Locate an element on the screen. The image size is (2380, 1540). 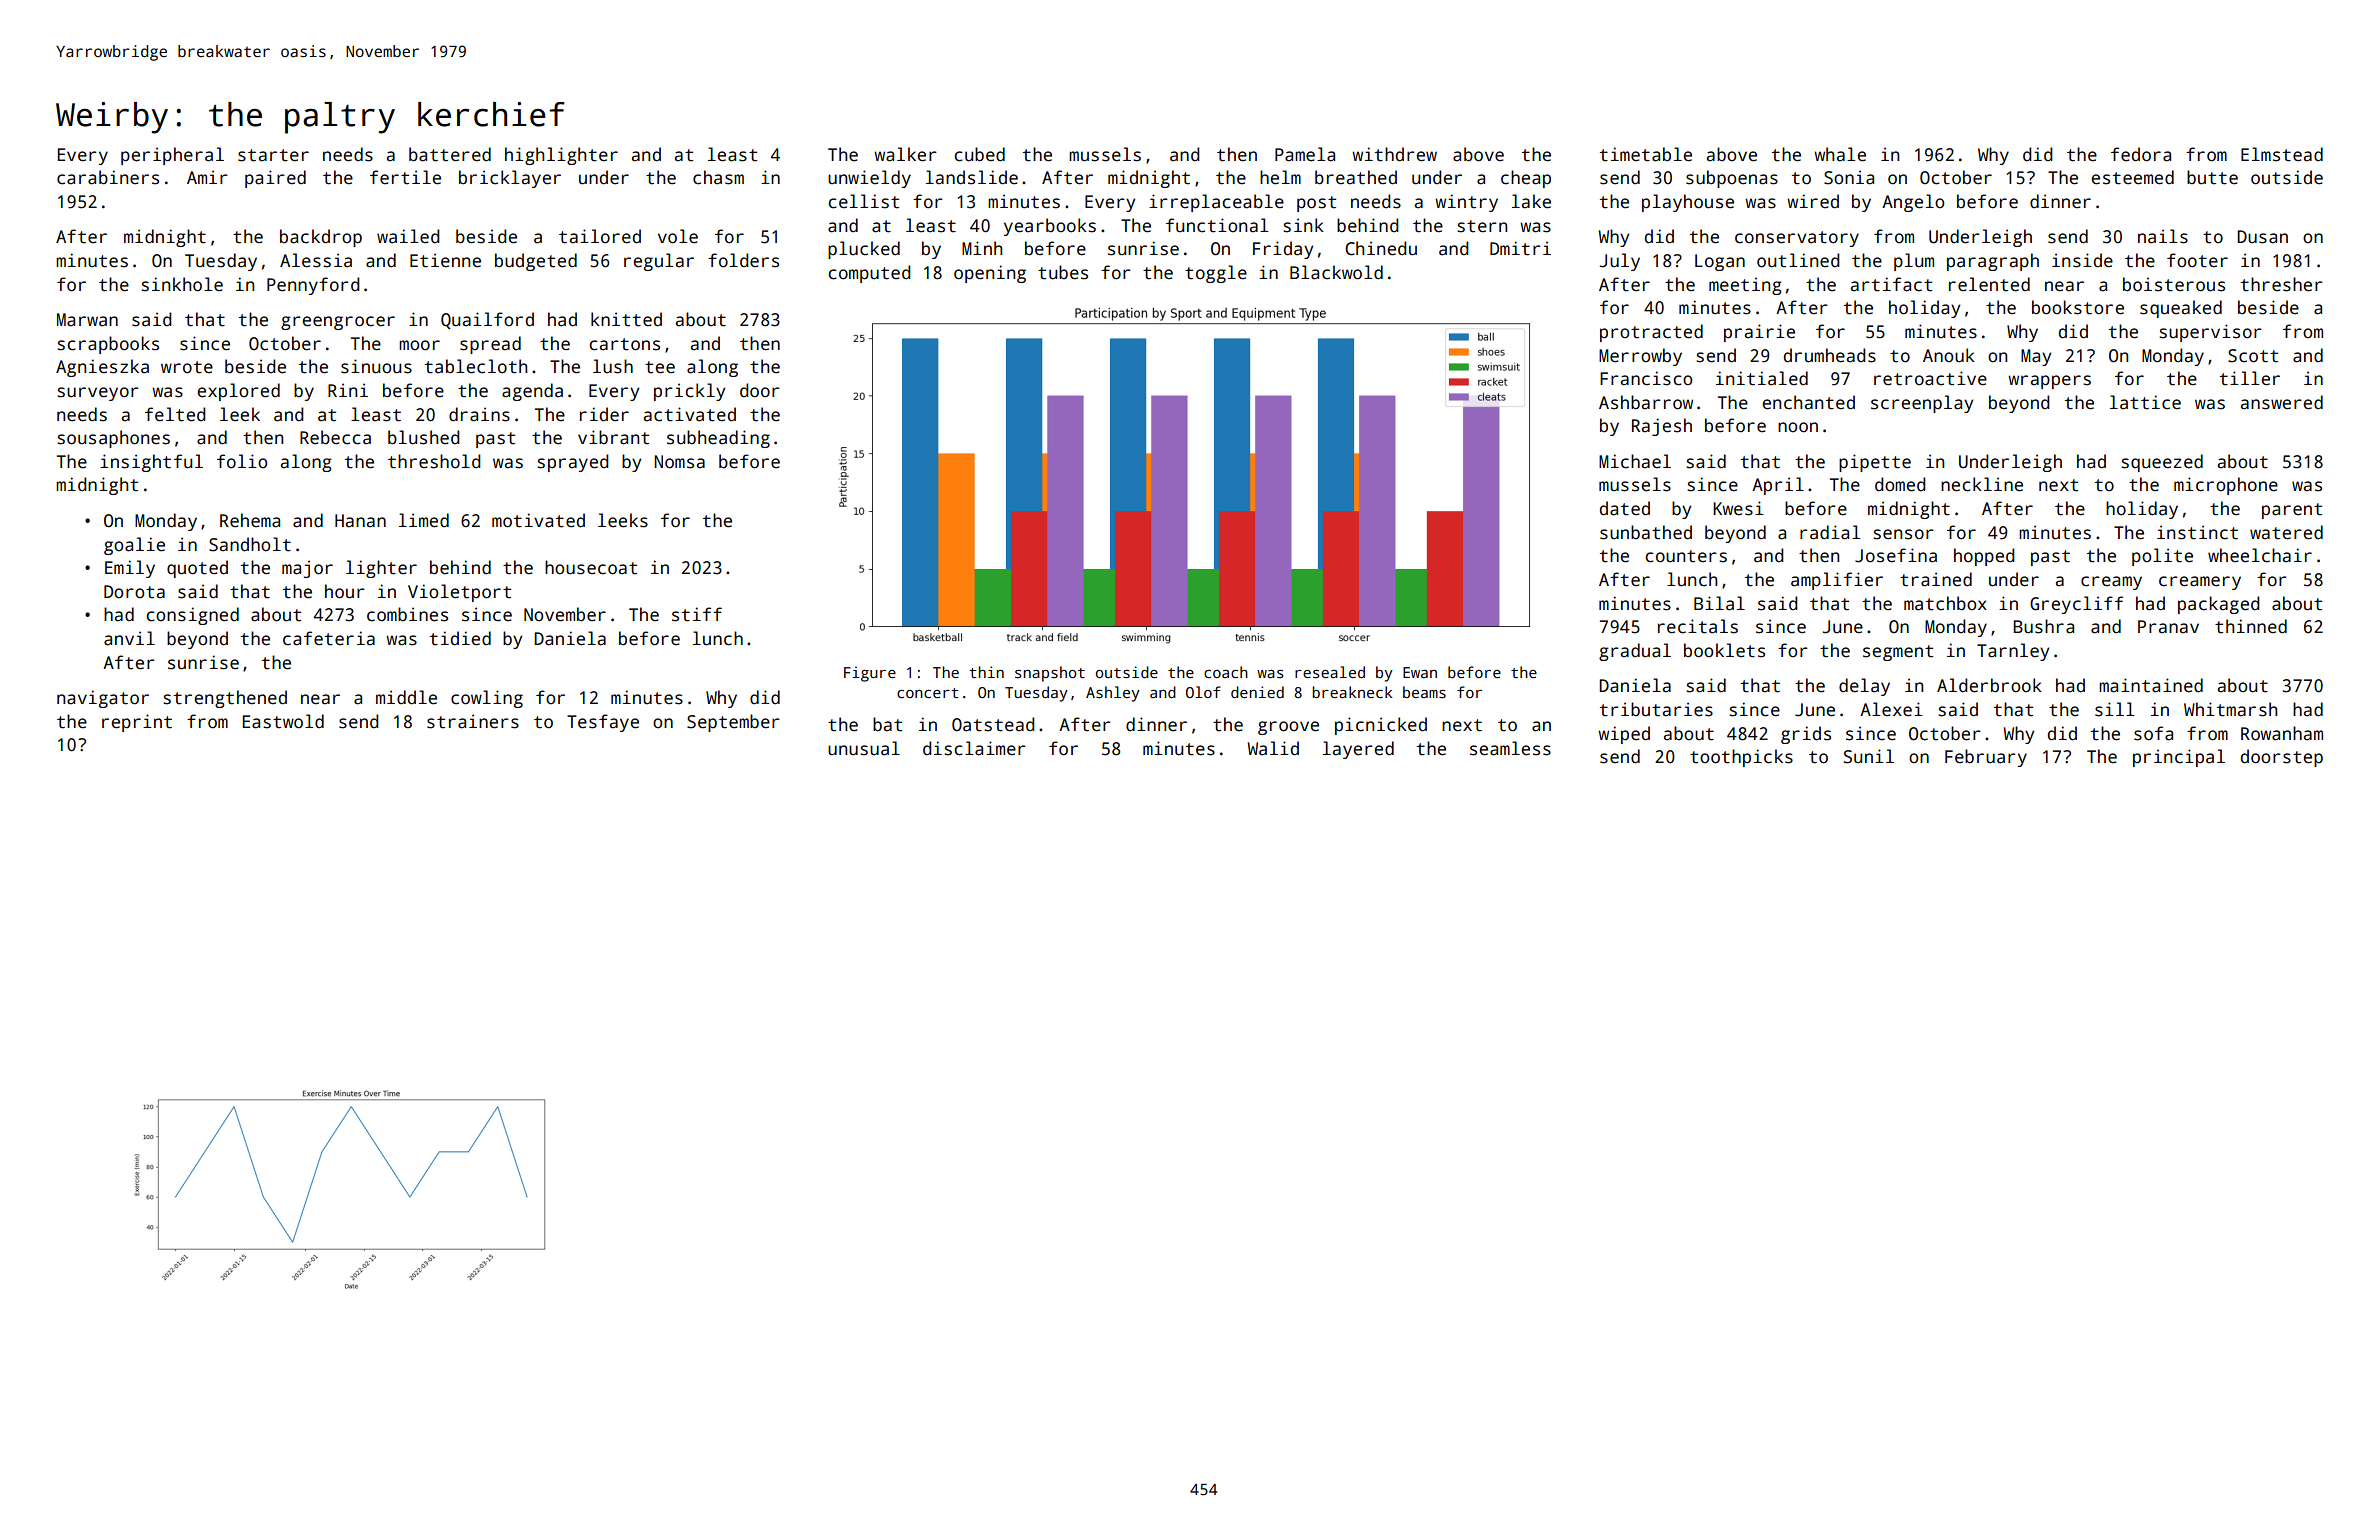
strainers is located at coordinates (473, 721).
